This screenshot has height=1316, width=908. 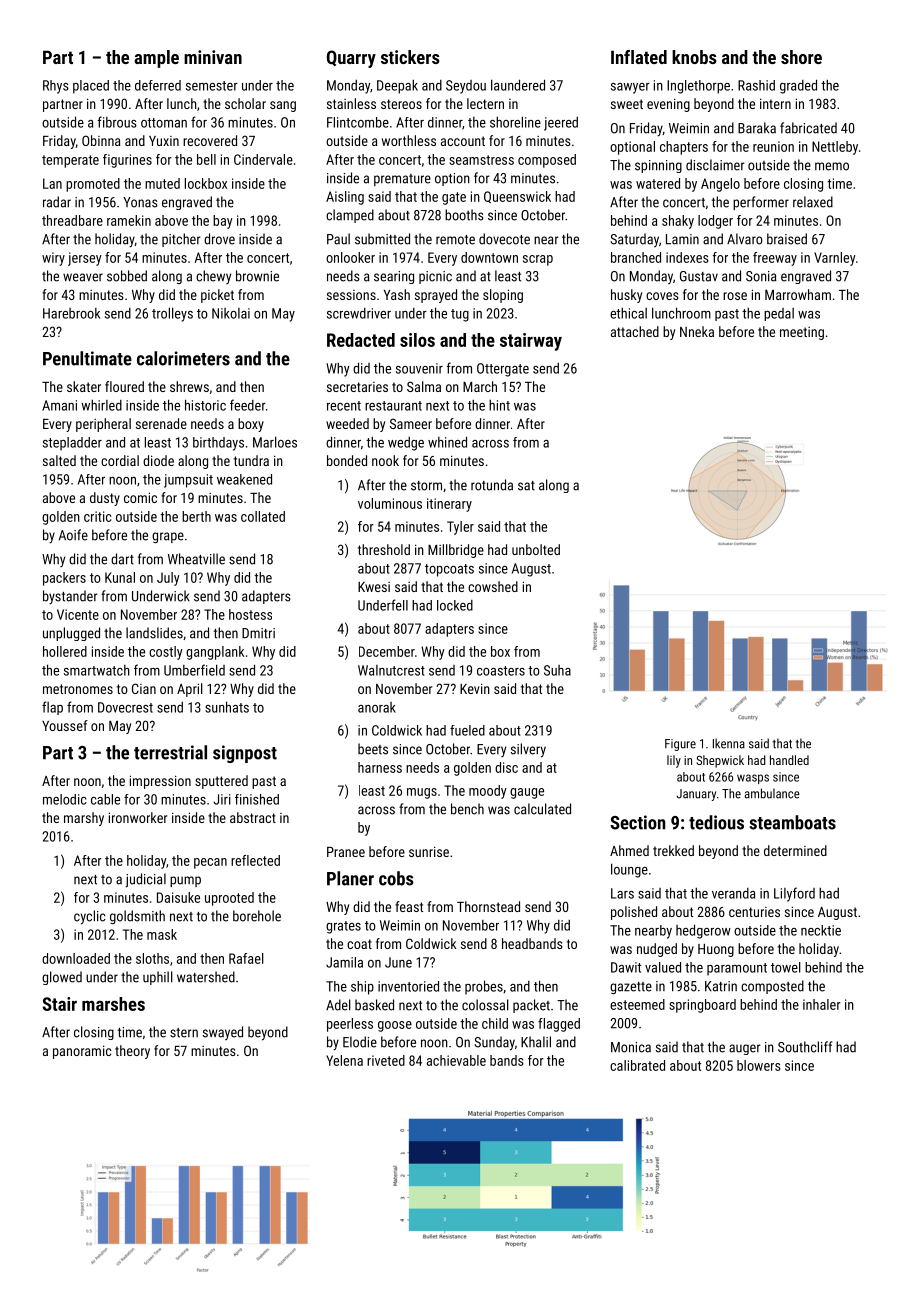 I want to click on berth, so click(x=196, y=516).
